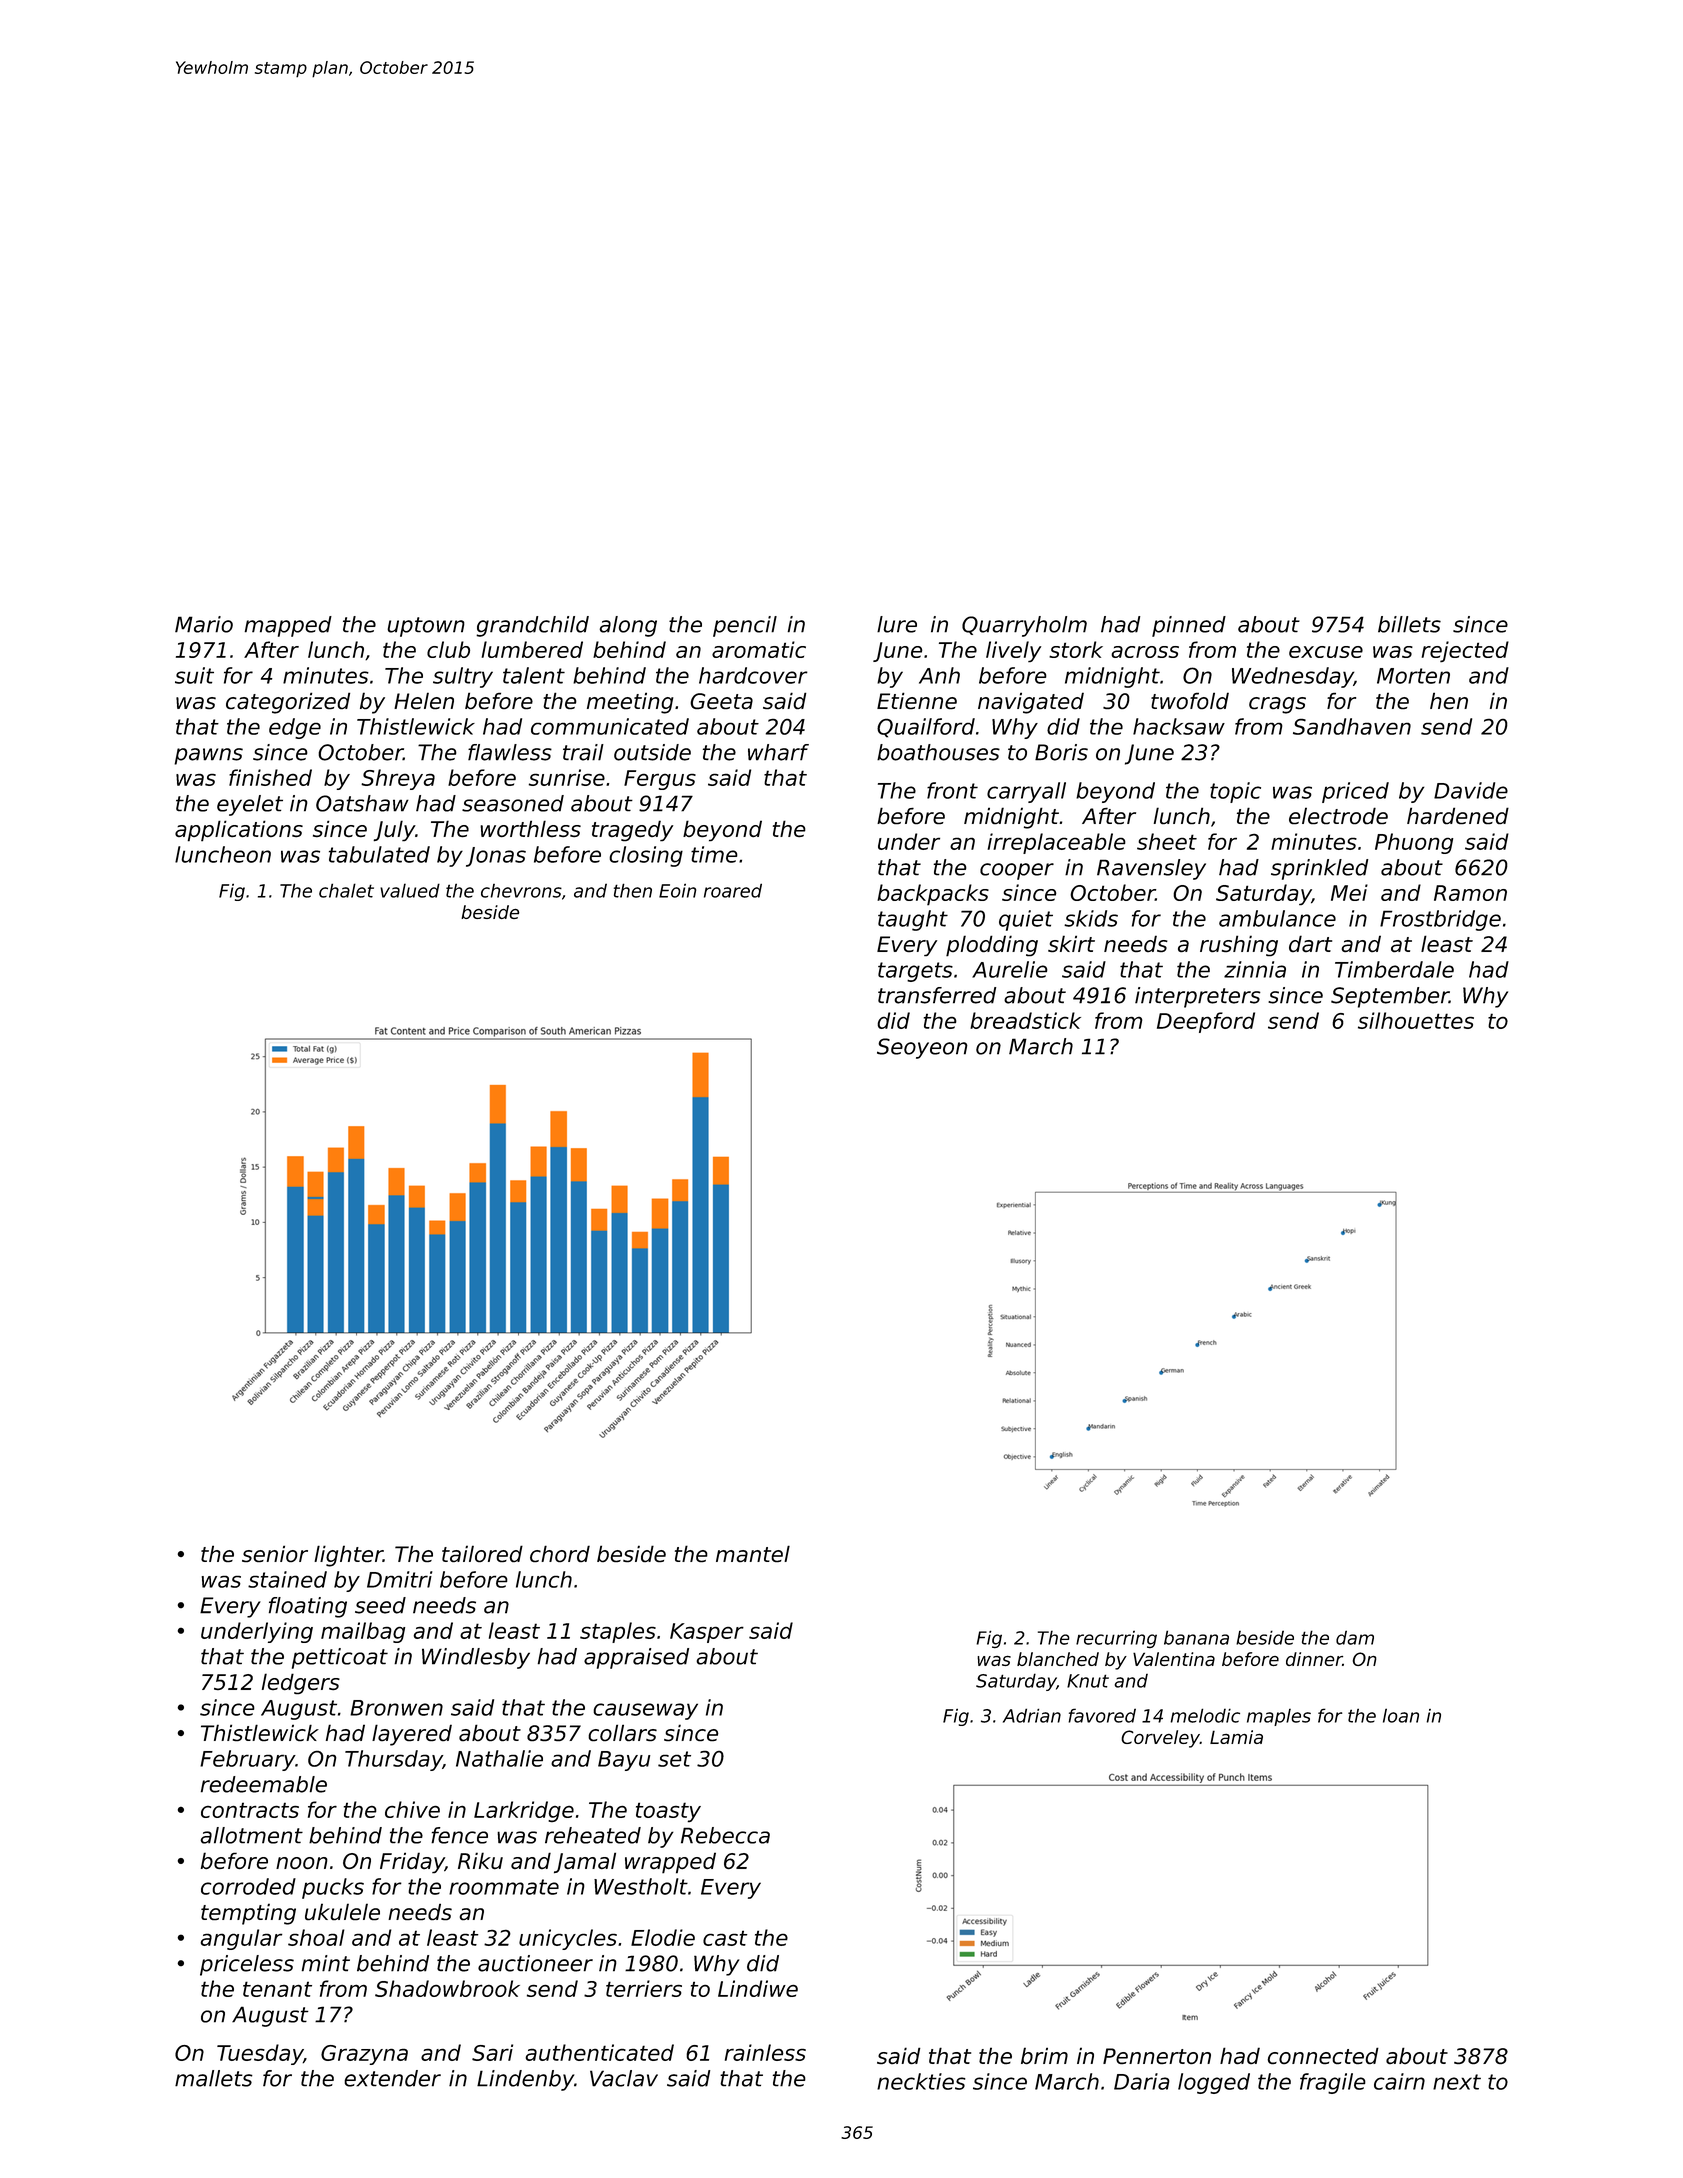 The width and height of the document is (1683, 2178). Describe the element at coordinates (707, 1633) in the document. I see `Kasper` at that location.
